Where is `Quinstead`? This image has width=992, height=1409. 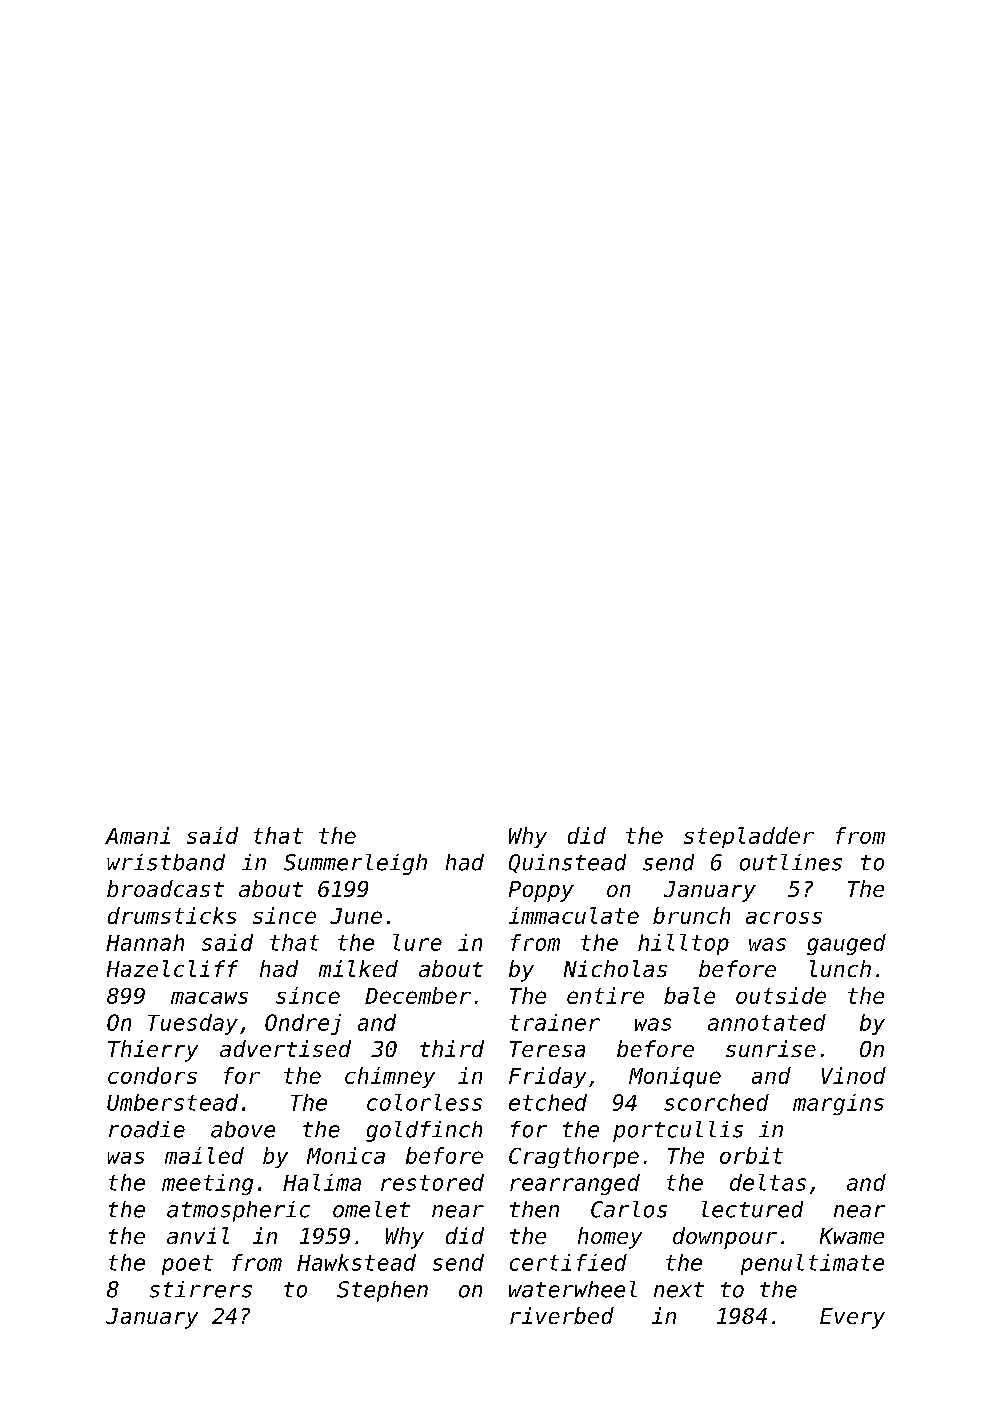 Quinstead is located at coordinates (567, 863).
